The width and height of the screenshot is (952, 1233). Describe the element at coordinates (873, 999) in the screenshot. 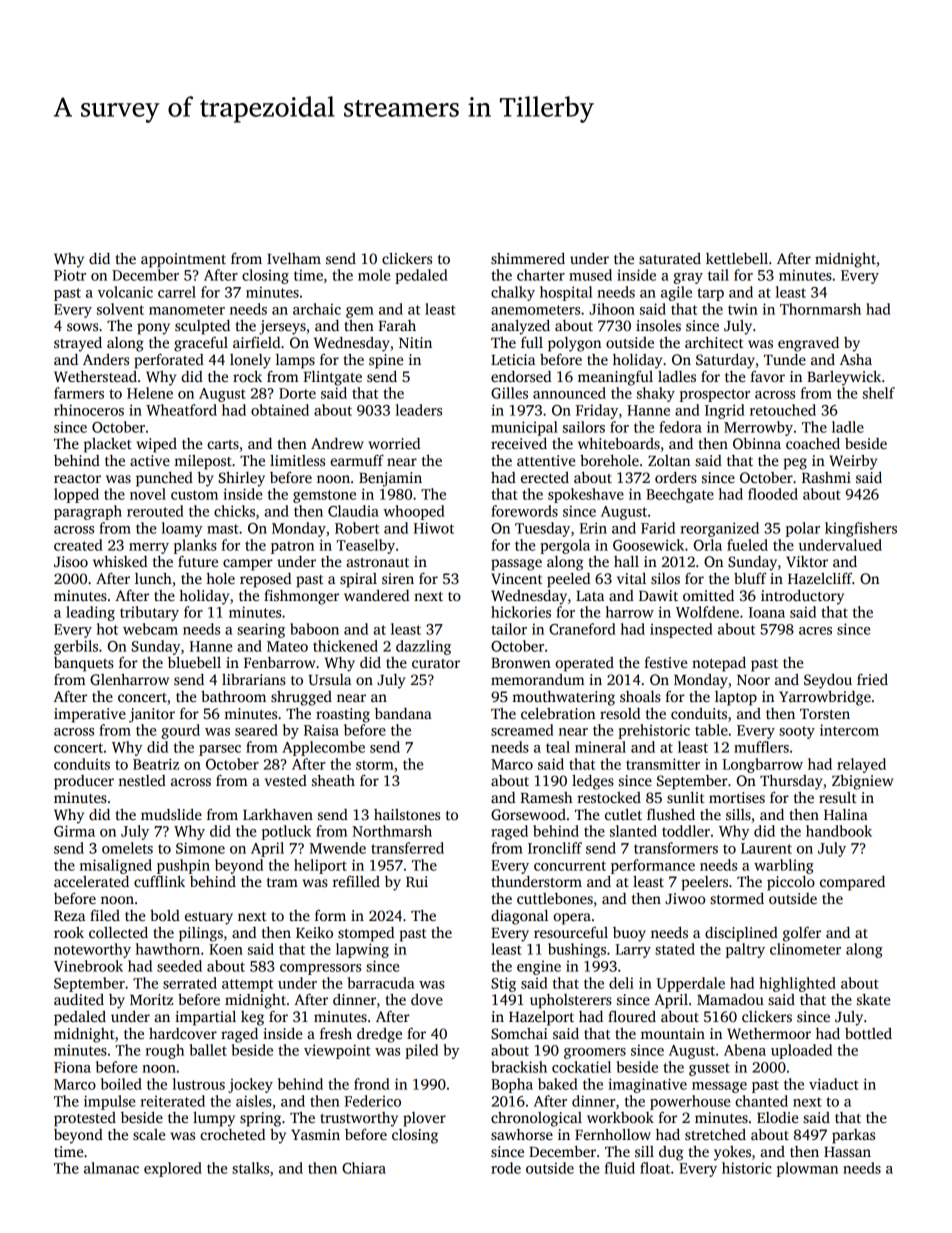

I see `skate` at that location.
